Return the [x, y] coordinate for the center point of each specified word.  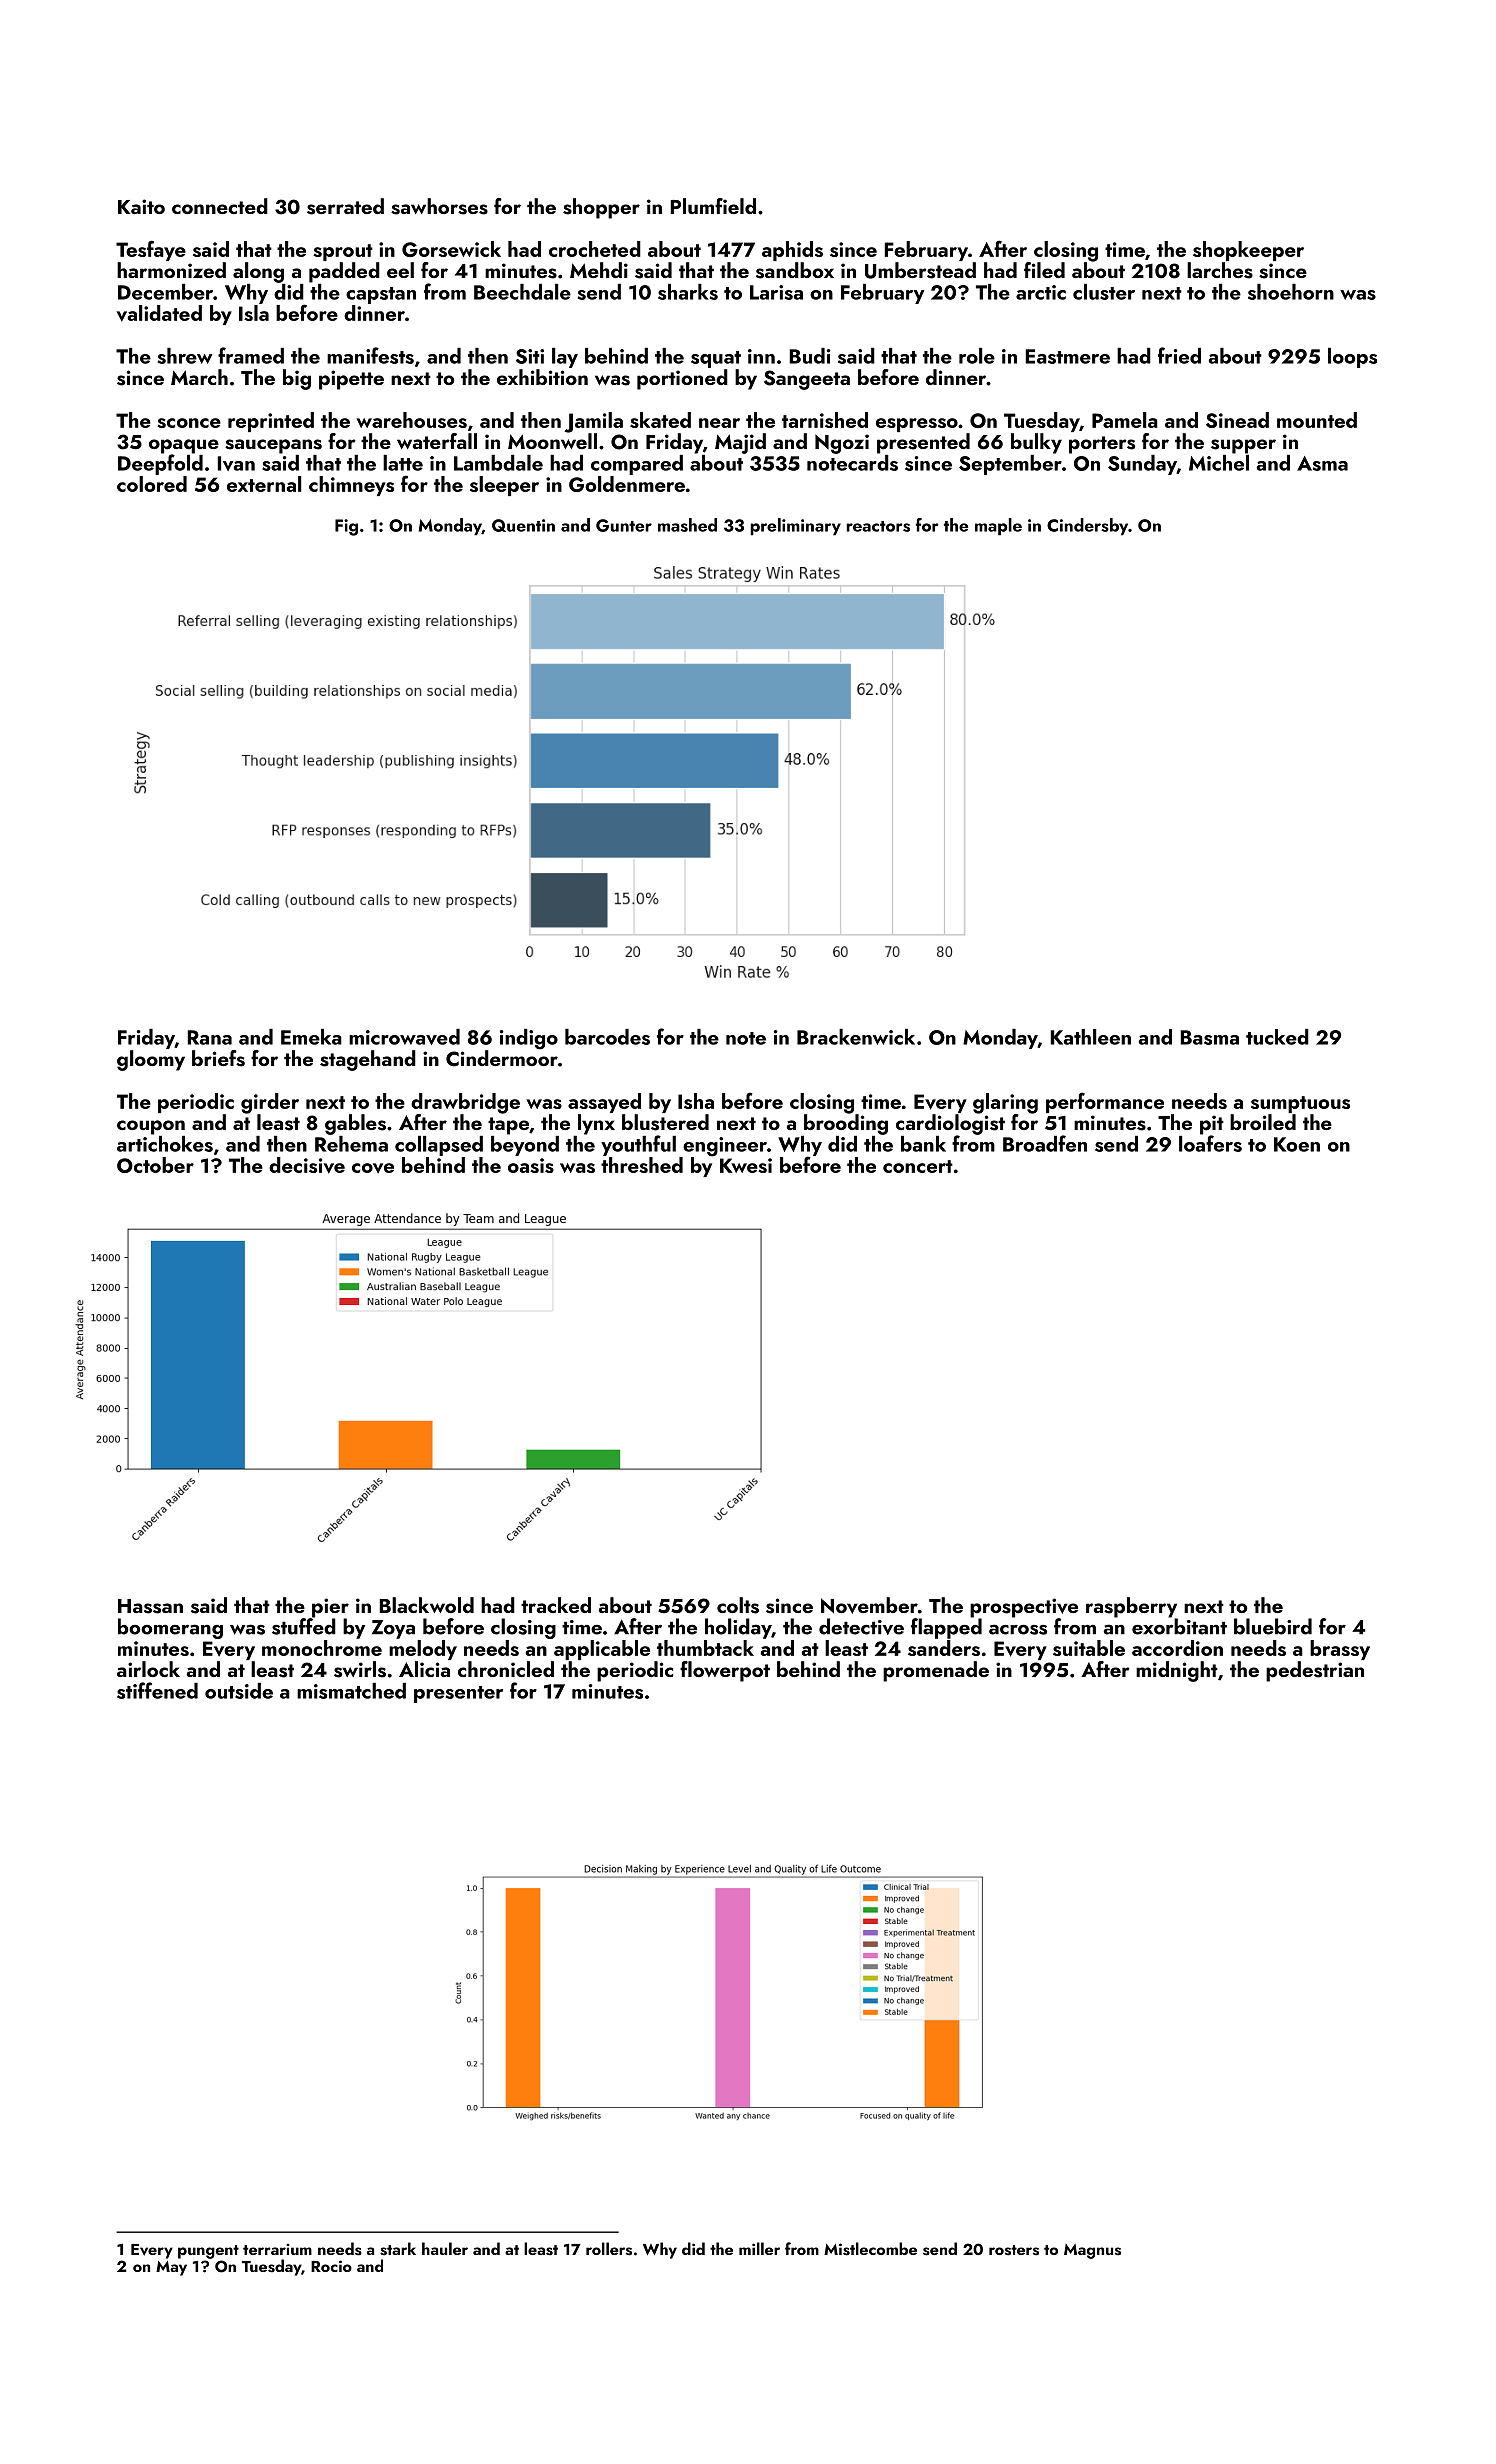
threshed [642, 1165]
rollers [609, 2249]
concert [918, 1166]
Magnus [1092, 2251]
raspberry [1131, 1607]
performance [1105, 1102]
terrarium [277, 2249]
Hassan [150, 1606]
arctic [1041, 292]
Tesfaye [151, 250]
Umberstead [920, 270]
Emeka [311, 1037]
